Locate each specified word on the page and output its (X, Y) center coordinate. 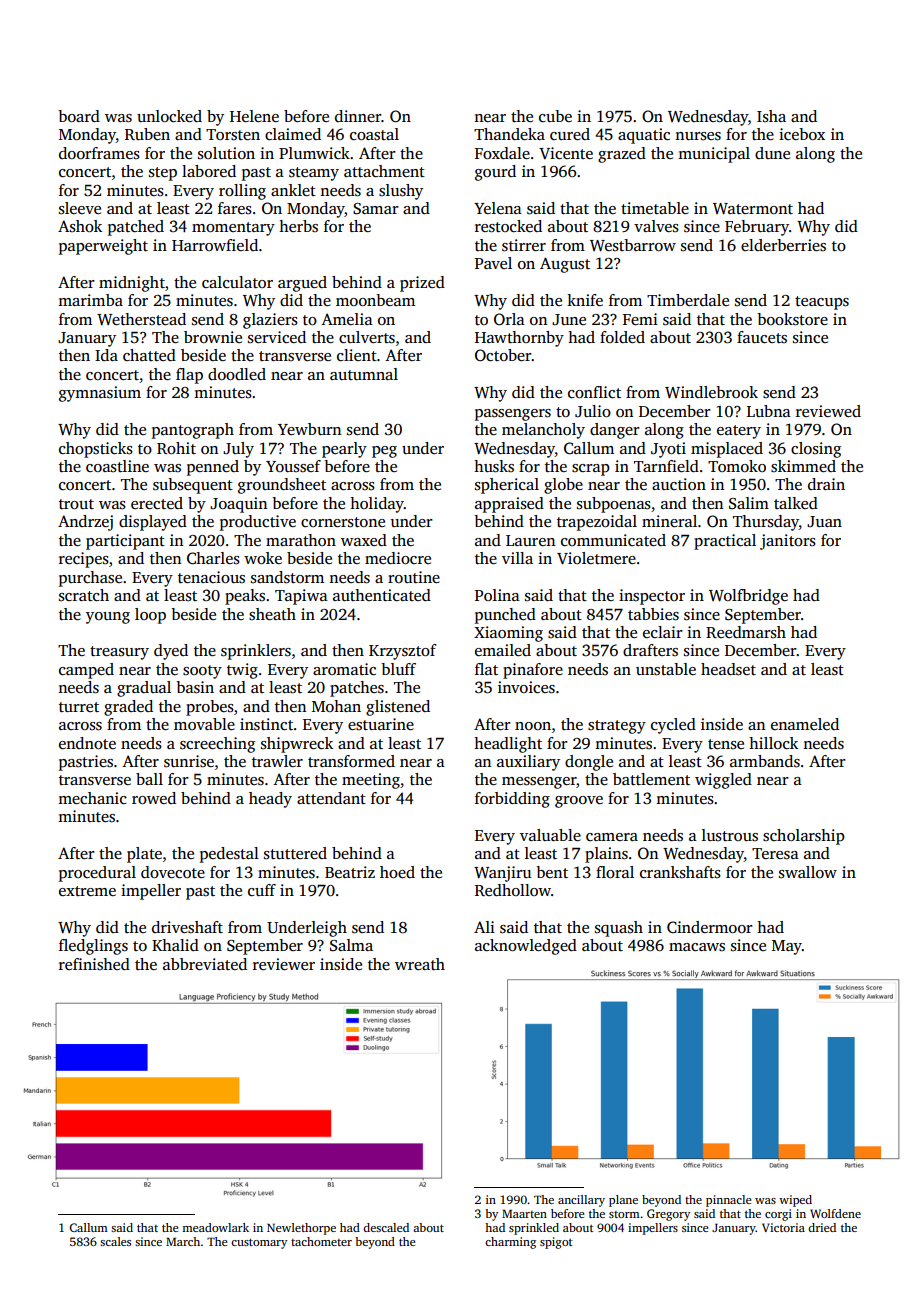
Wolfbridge (748, 597)
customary (259, 1243)
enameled (805, 724)
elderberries (783, 245)
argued (302, 284)
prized (422, 284)
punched (505, 616)
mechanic (92, 798)
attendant (331, 798)
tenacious (211, 577)
